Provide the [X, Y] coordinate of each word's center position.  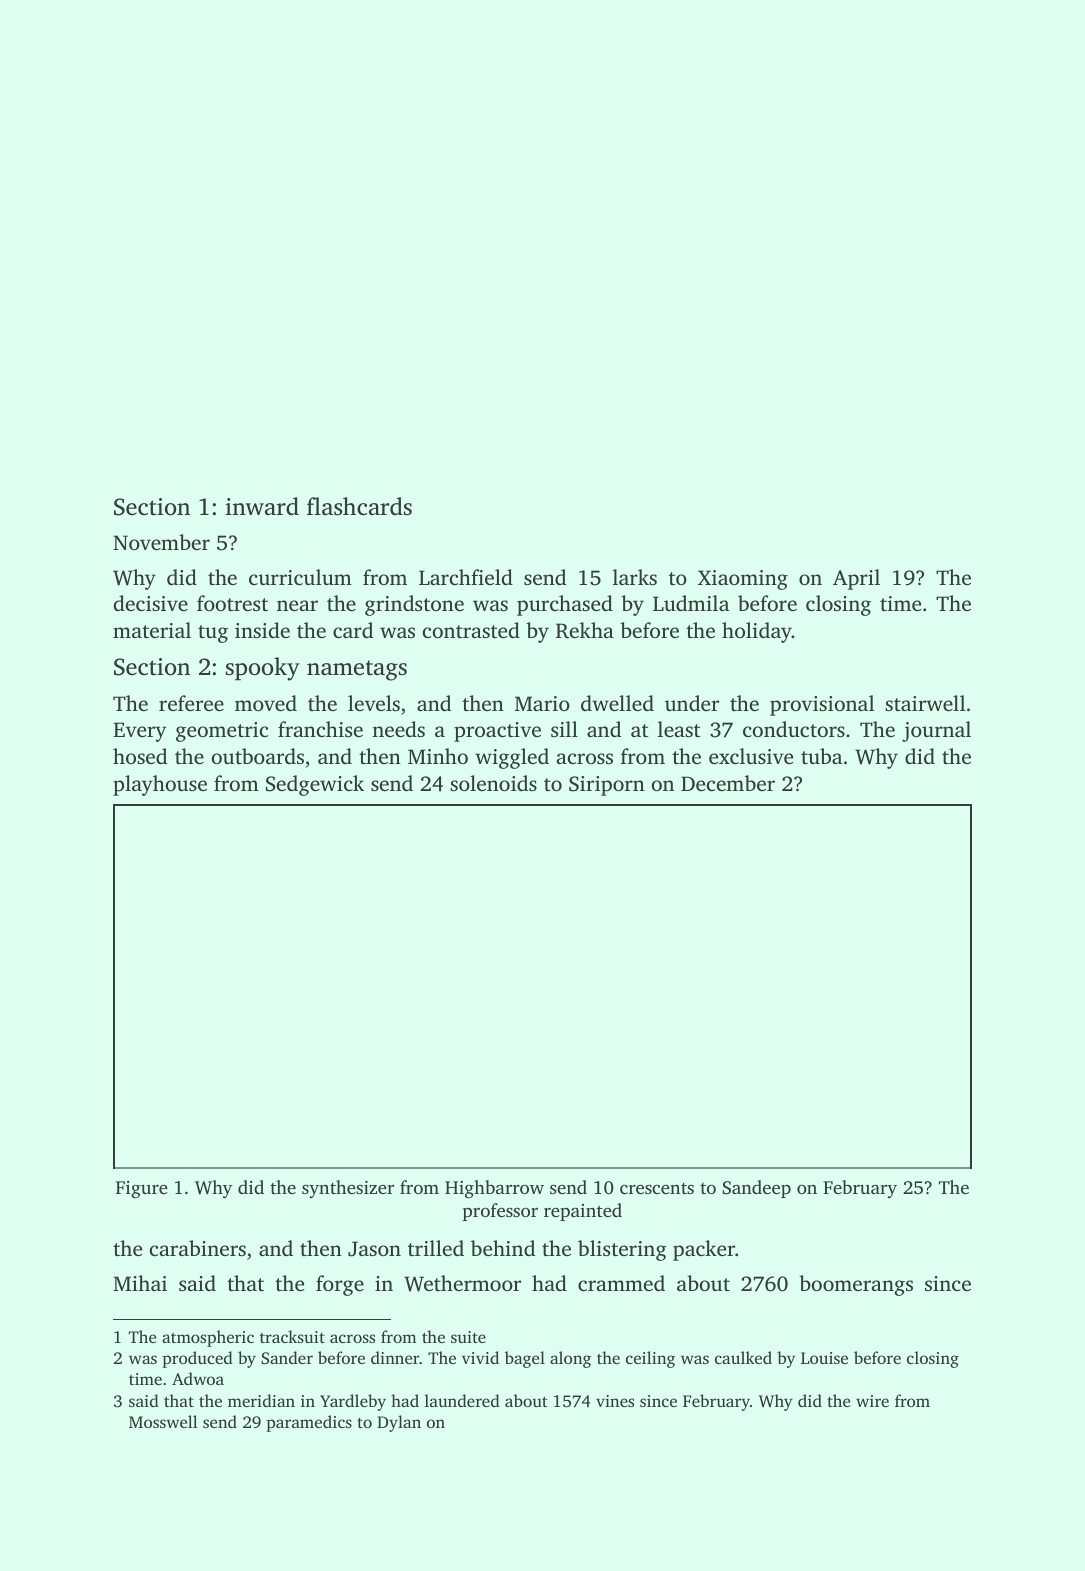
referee [191, 703]
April [856, 579]
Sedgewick [315, 785]
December [728, 783]
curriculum [300, 577]
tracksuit [292, 1336]
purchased [565, 605]
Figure [142, 1189]
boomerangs [856, 1285]
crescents [657, 1188]
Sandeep [756, 1189]
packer [704, 1250]
